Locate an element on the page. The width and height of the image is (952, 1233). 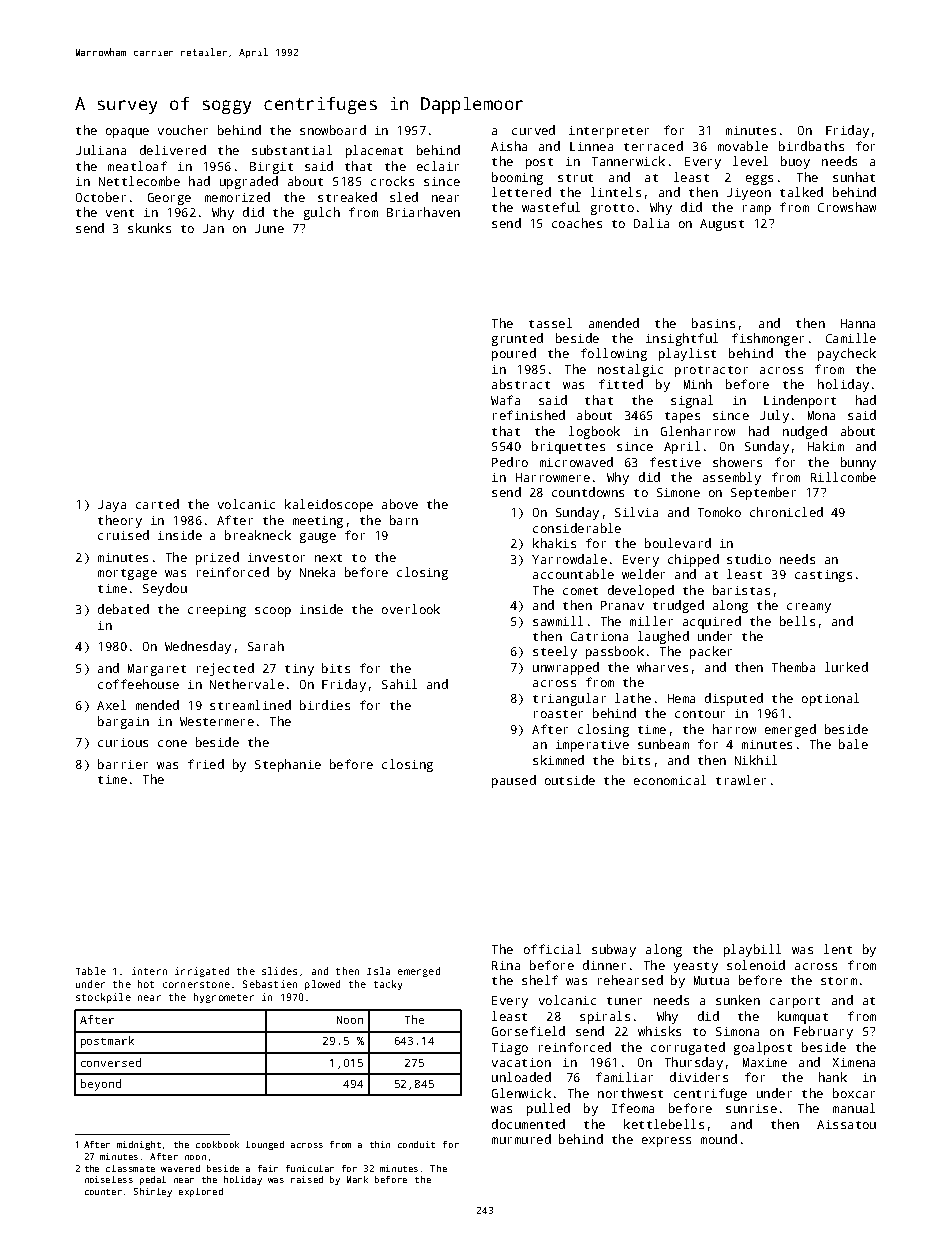
outside is located at coordinates (570, 780).
